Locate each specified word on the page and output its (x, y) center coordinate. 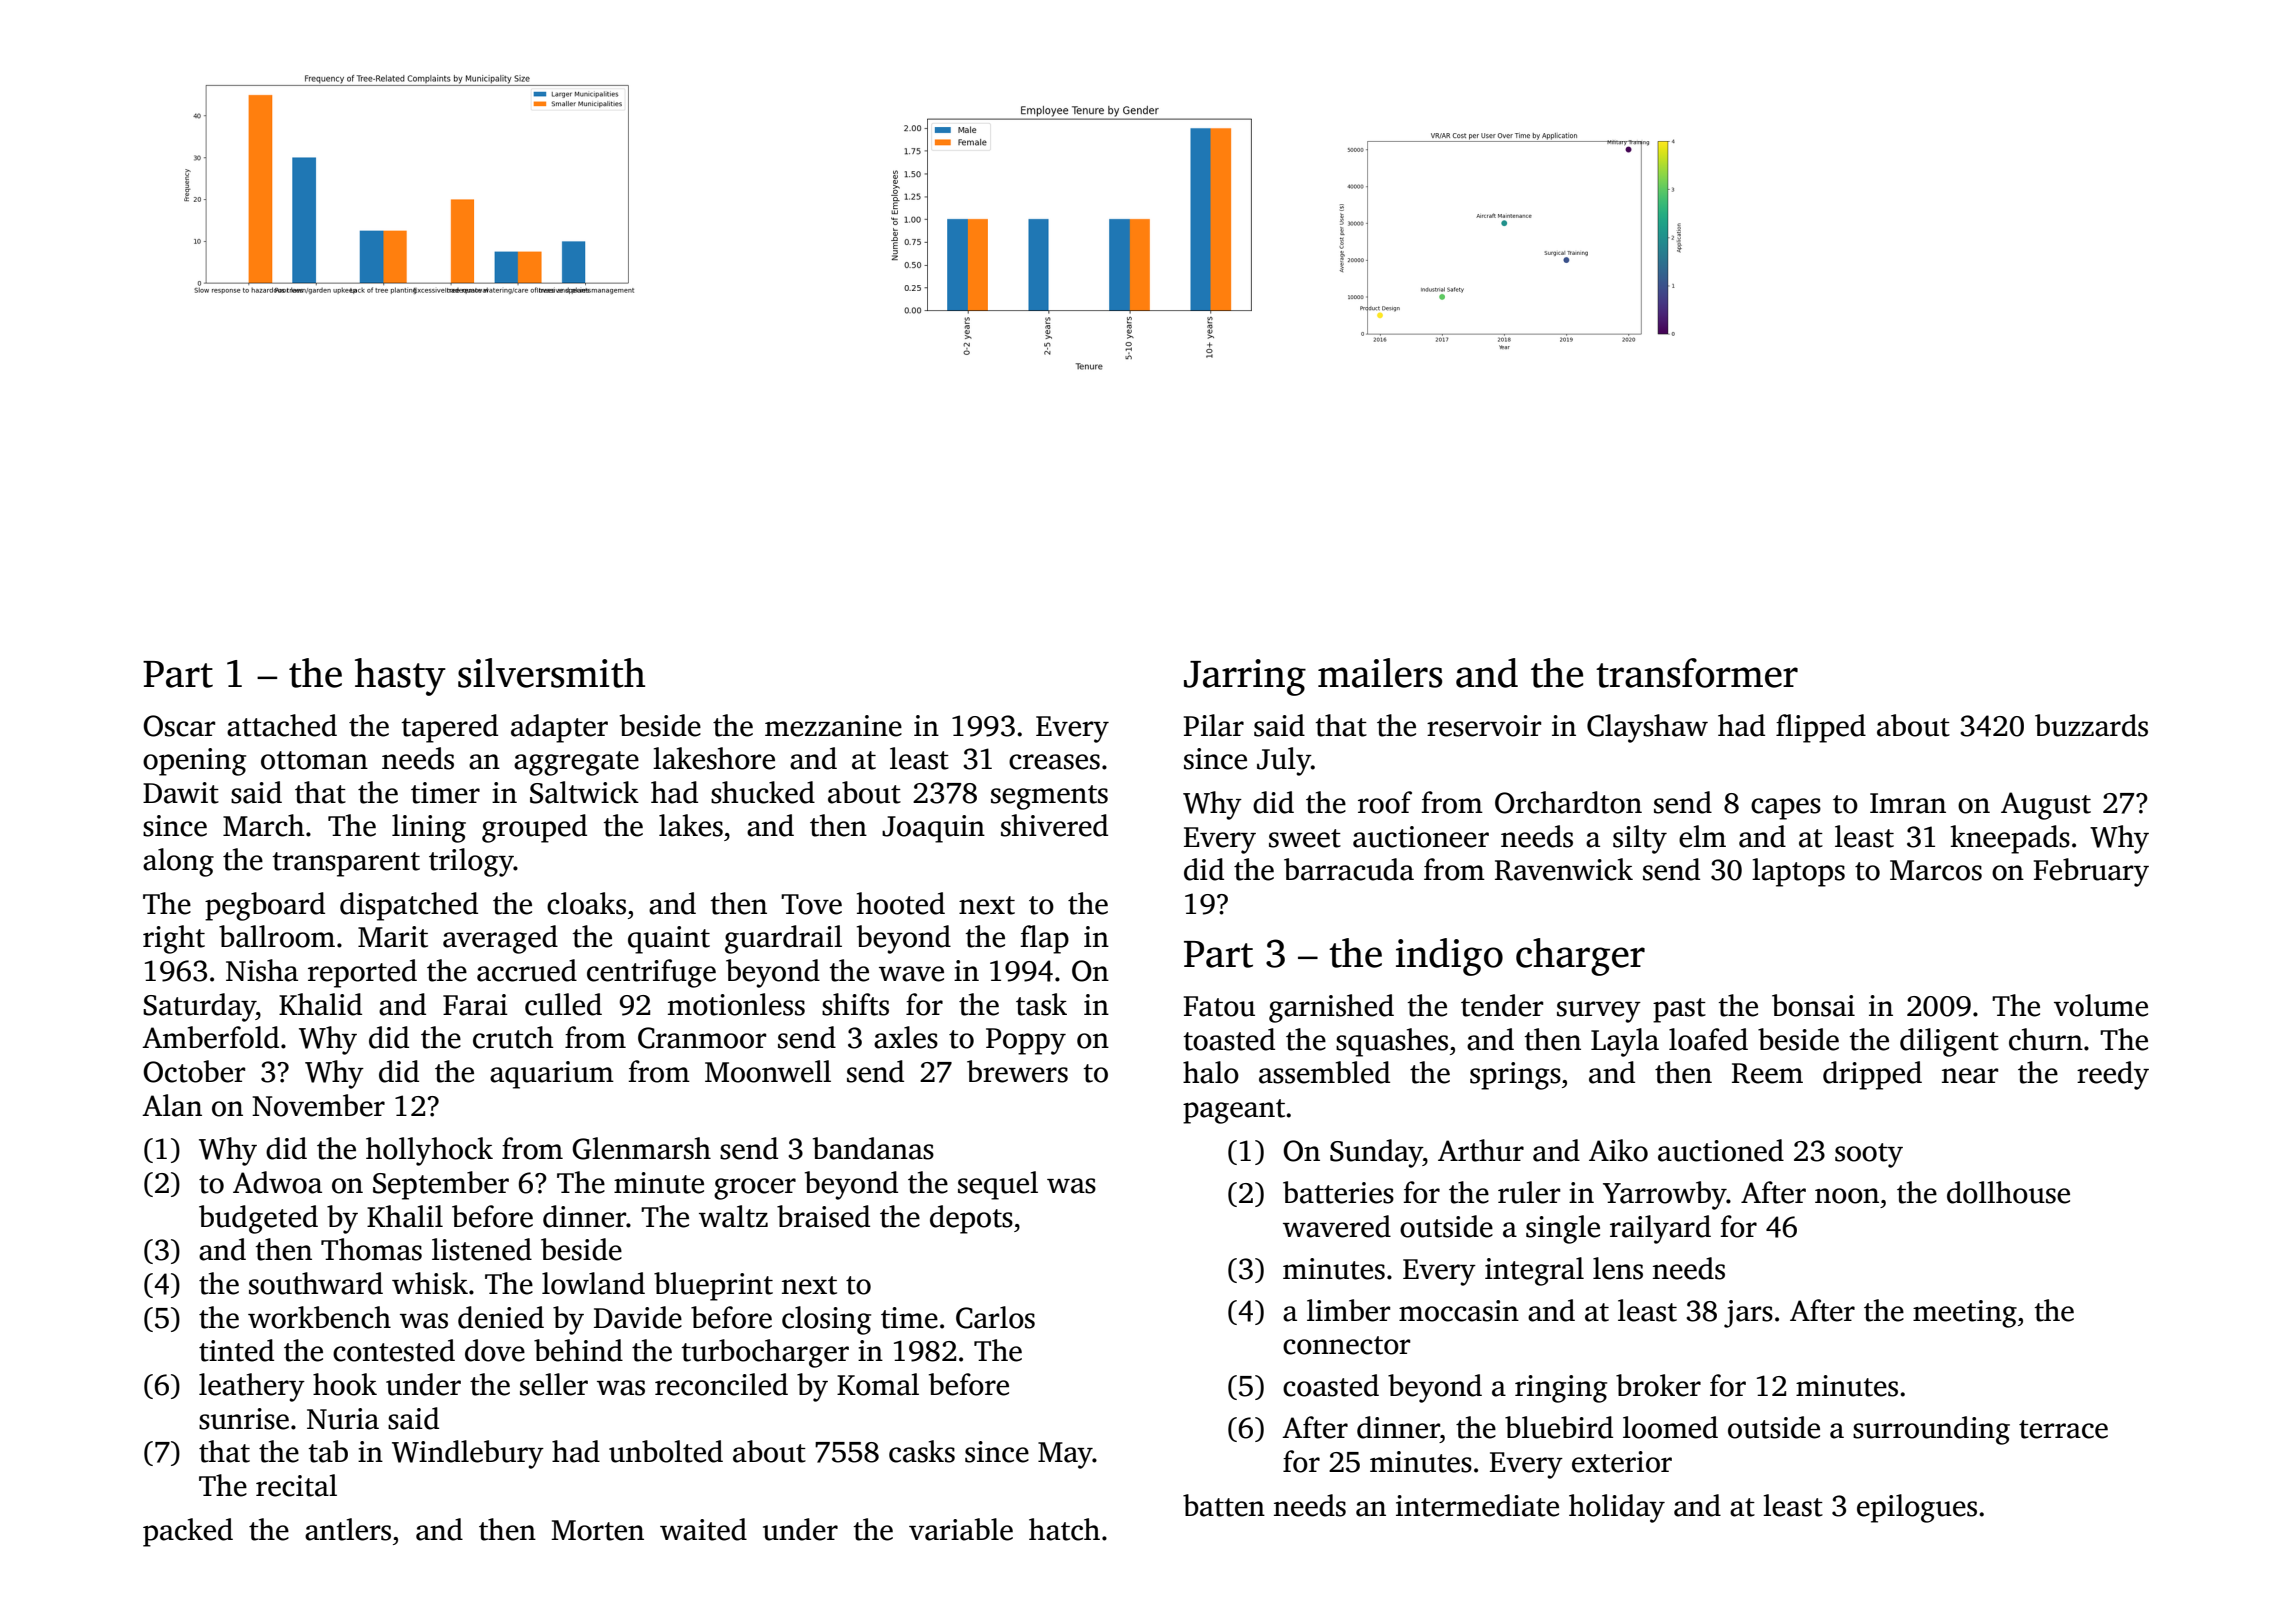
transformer (1697, 673)
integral (1534, 1271)
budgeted (258, 1219)
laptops (1798, 872)
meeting (1965, 1314)
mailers (1380, 673)
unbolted (666, 1451)
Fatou (1219, 1006)
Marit (393, 937)
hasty (400, 677)
